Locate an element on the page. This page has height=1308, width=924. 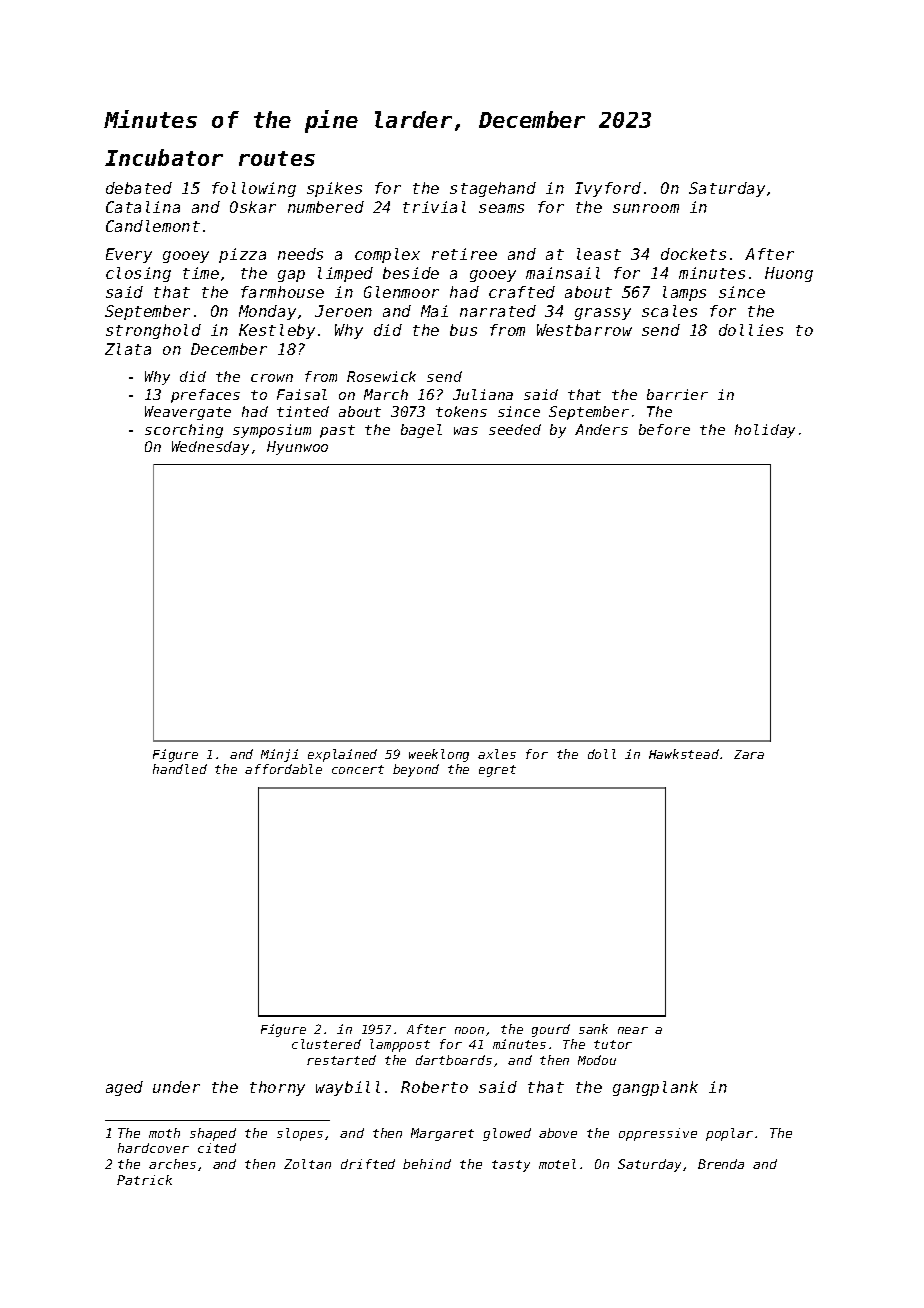
routes is located at coordinates (277, 158).
